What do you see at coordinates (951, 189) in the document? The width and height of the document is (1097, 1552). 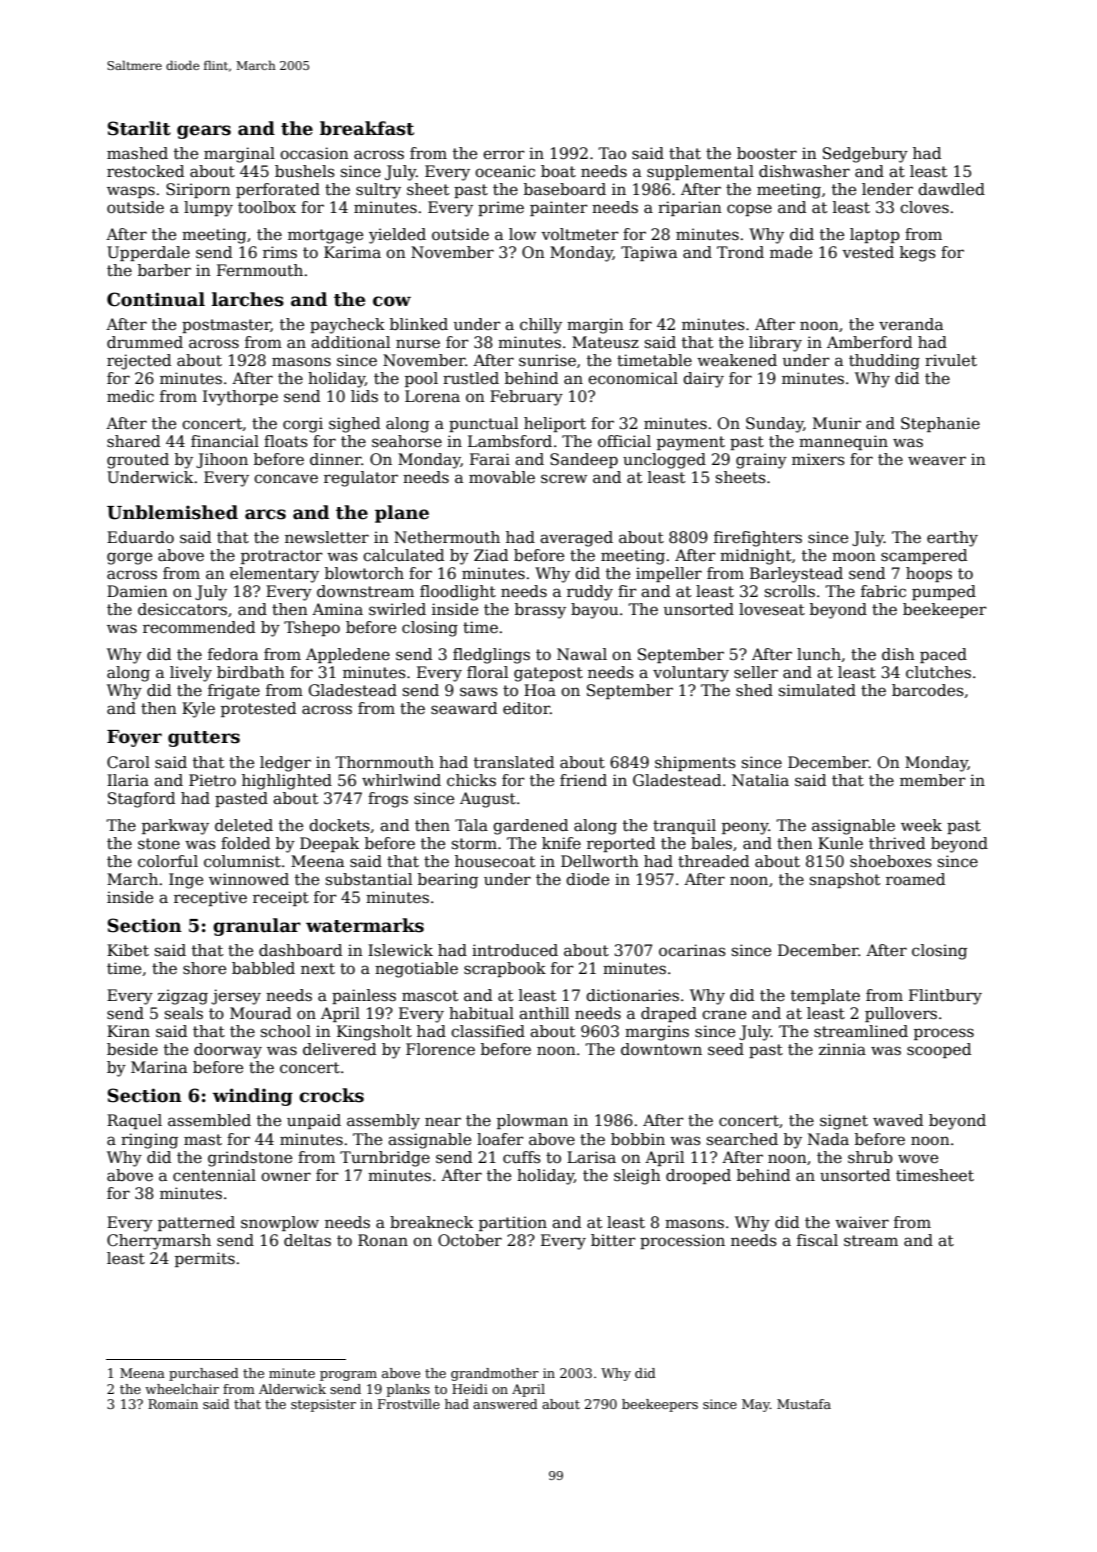 I see `dawdled` at bounding box center [951, 189].
